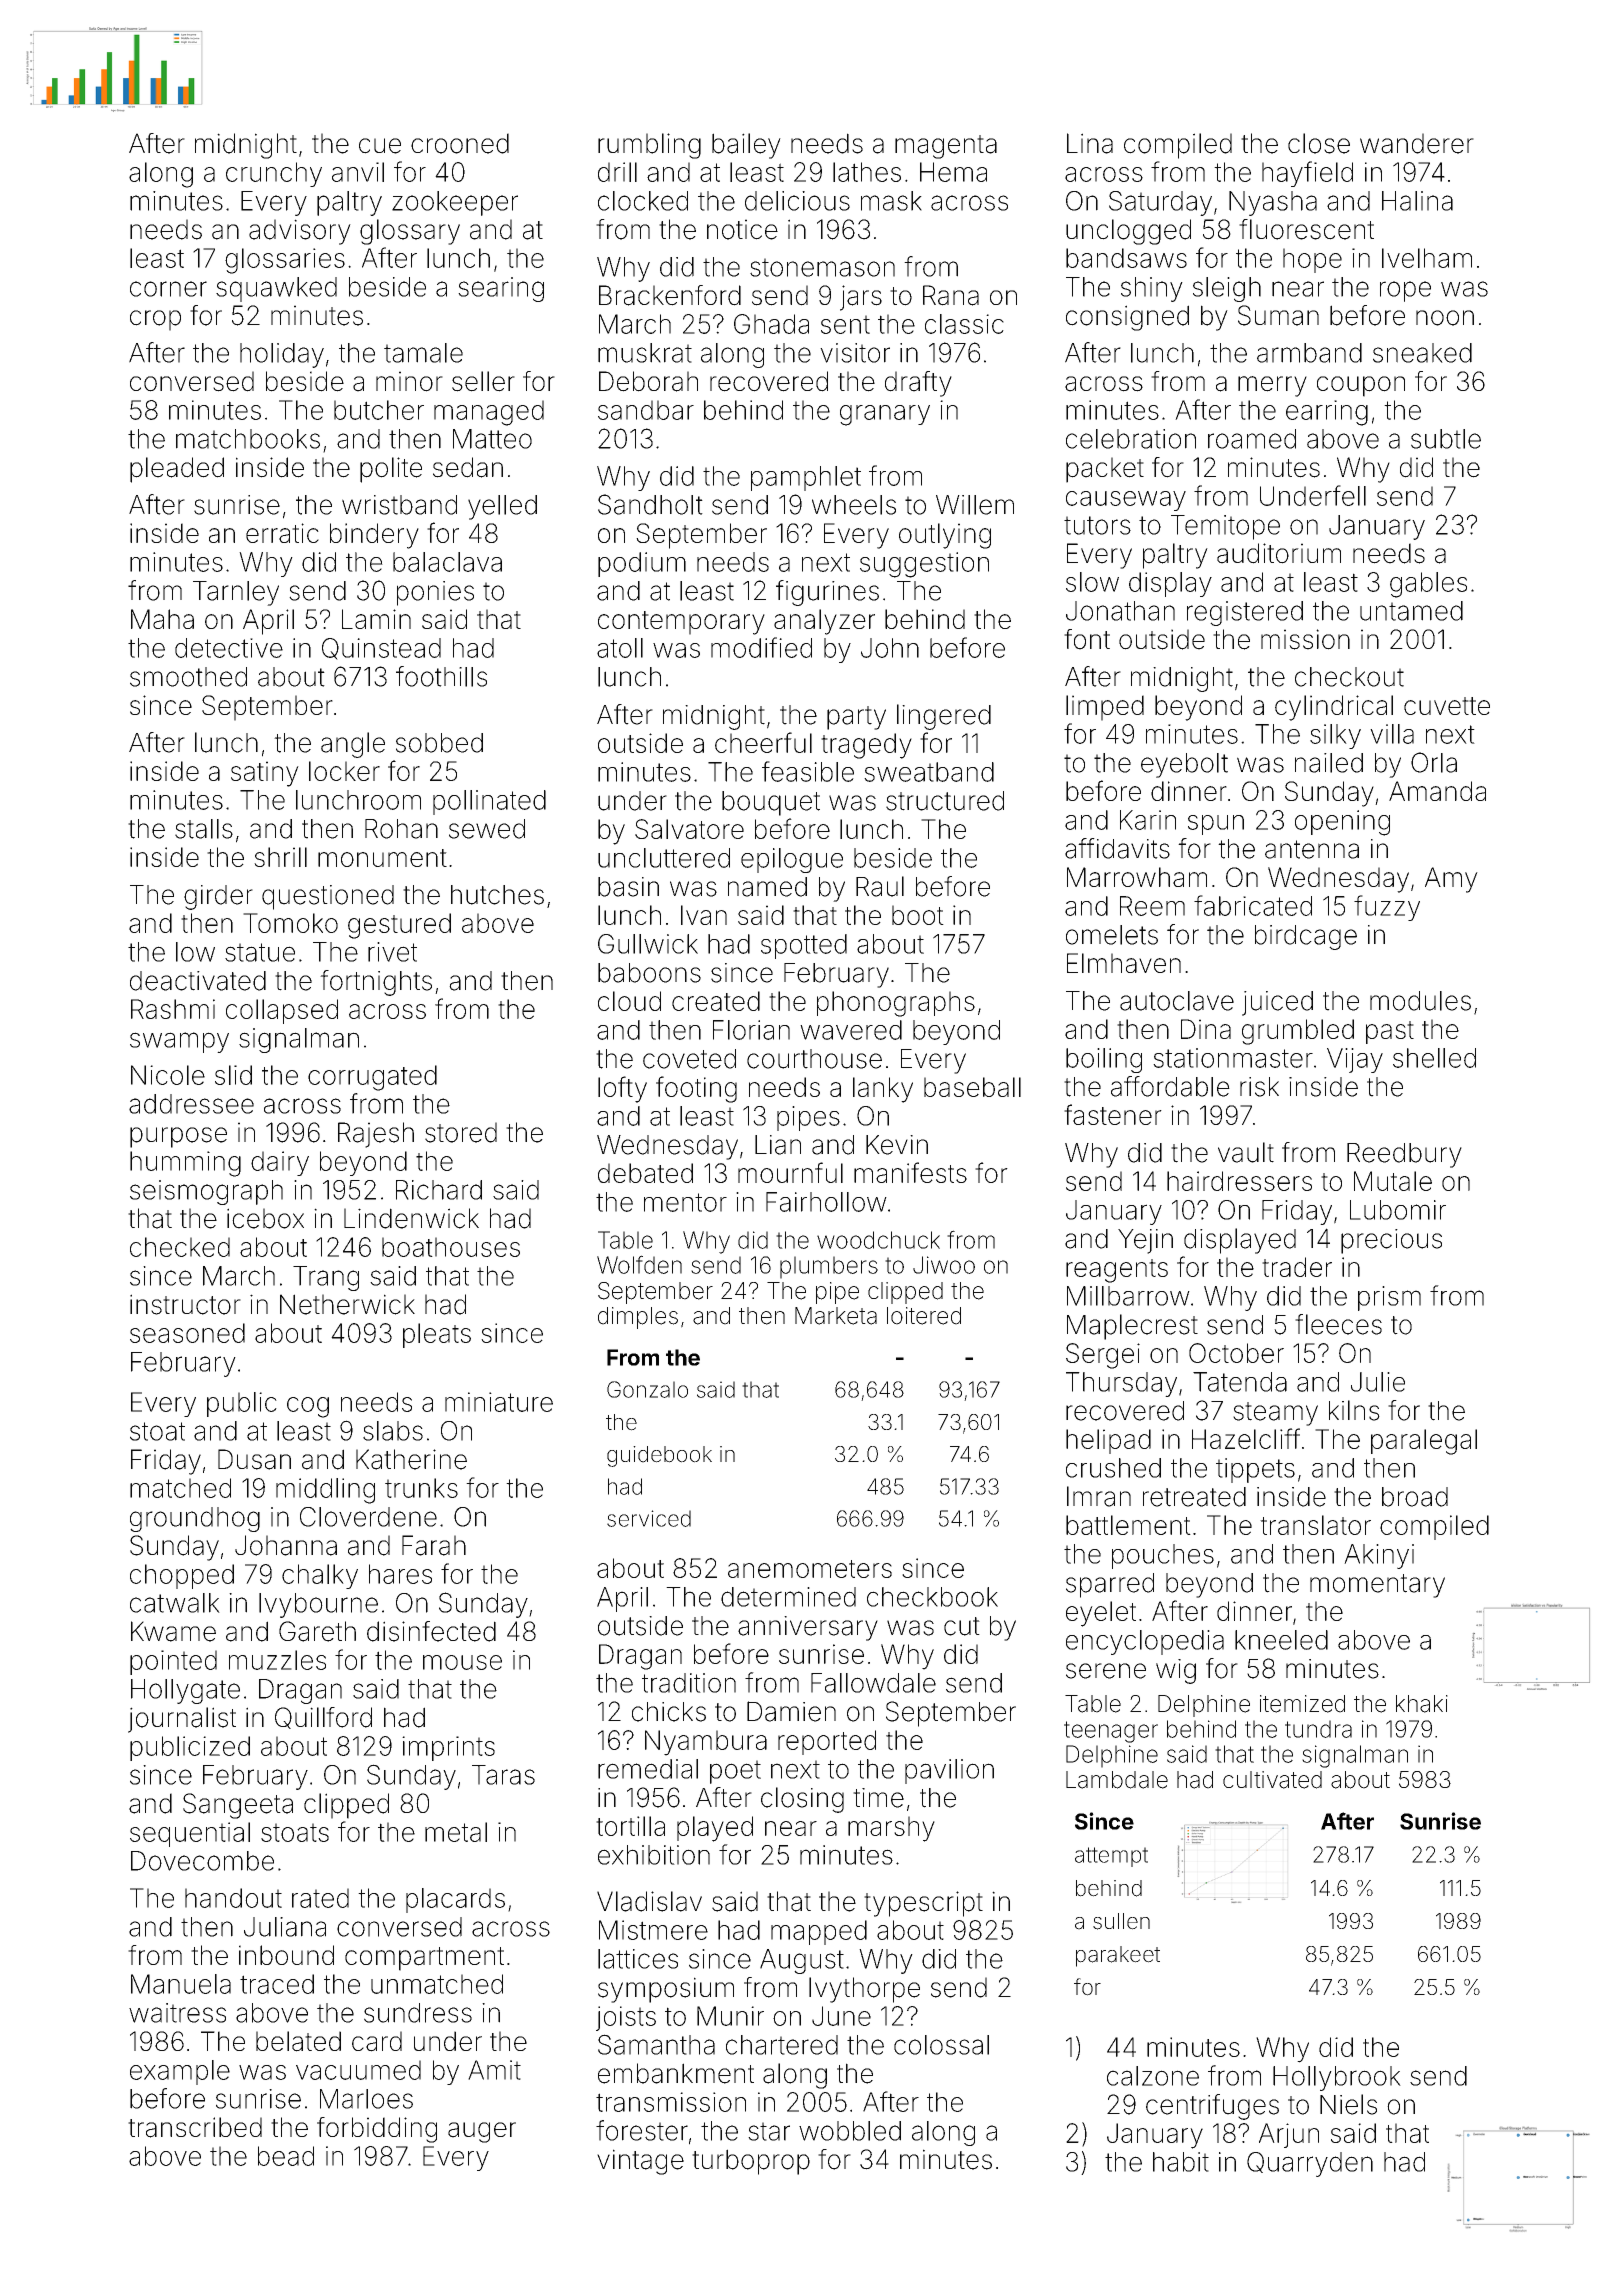 This screenshot has height=2292, width=1620. I want to click on vintage, so click(640, 2162).
